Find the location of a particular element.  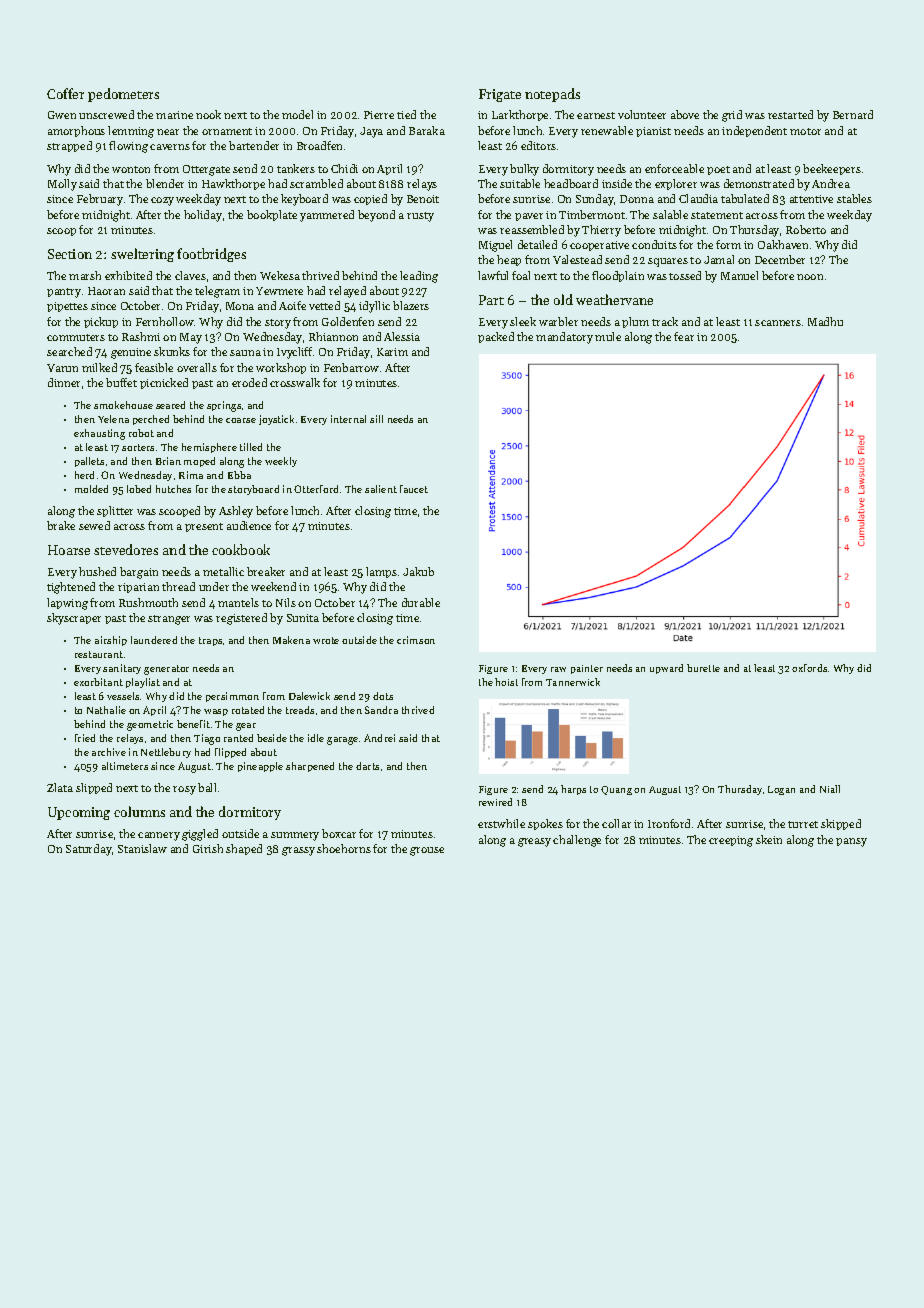

noon is located at coordinates (810, 277).
